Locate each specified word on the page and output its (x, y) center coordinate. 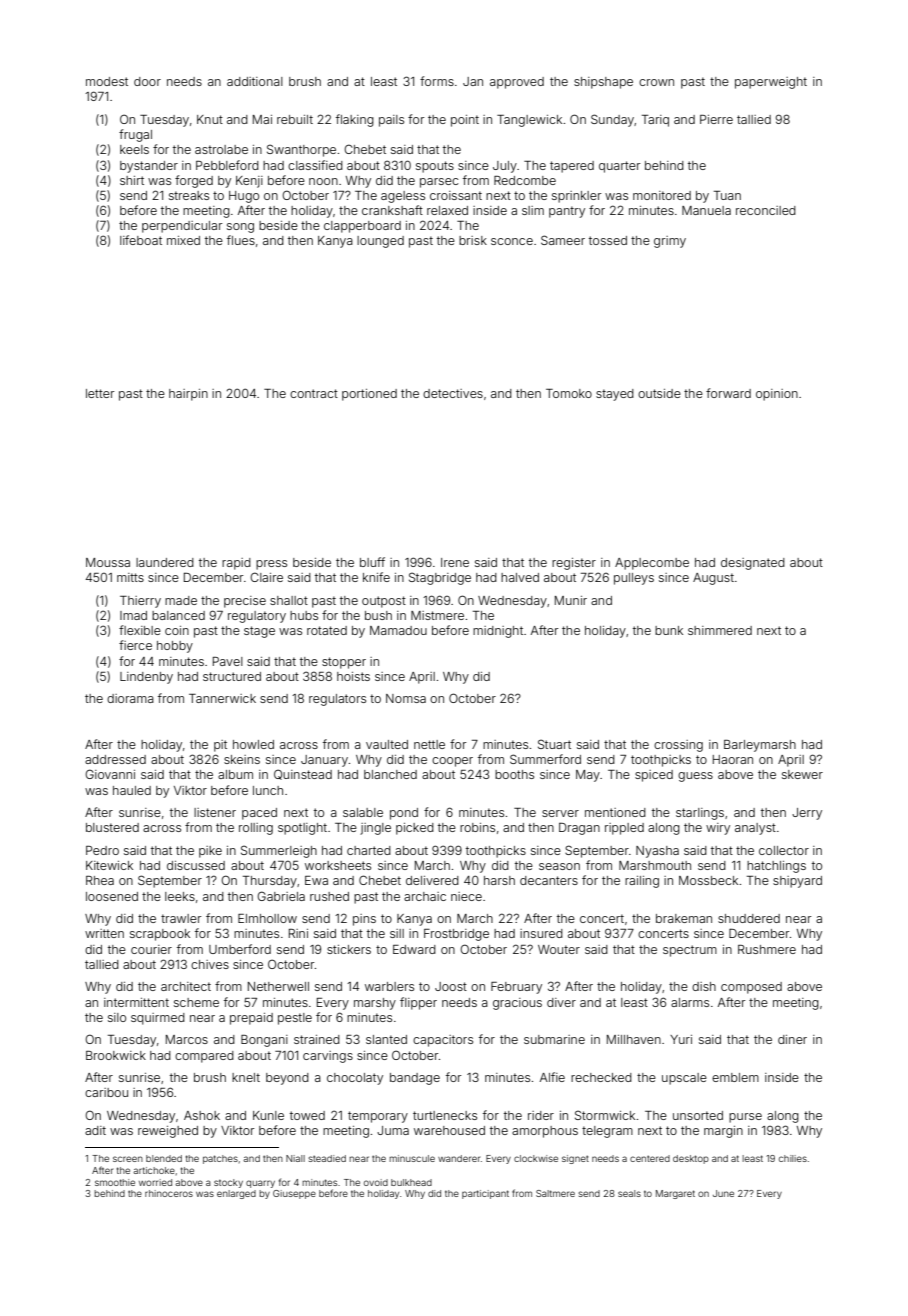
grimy (670, 242)
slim (533, 210)
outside (659, 393)
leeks (180, 896)
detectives (453, 393)
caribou (106, 1092)
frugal (135, 135)
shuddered (749, 918)
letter (100, 393)
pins (364, 920)
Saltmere (555, 1193)
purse (745, 1118)
